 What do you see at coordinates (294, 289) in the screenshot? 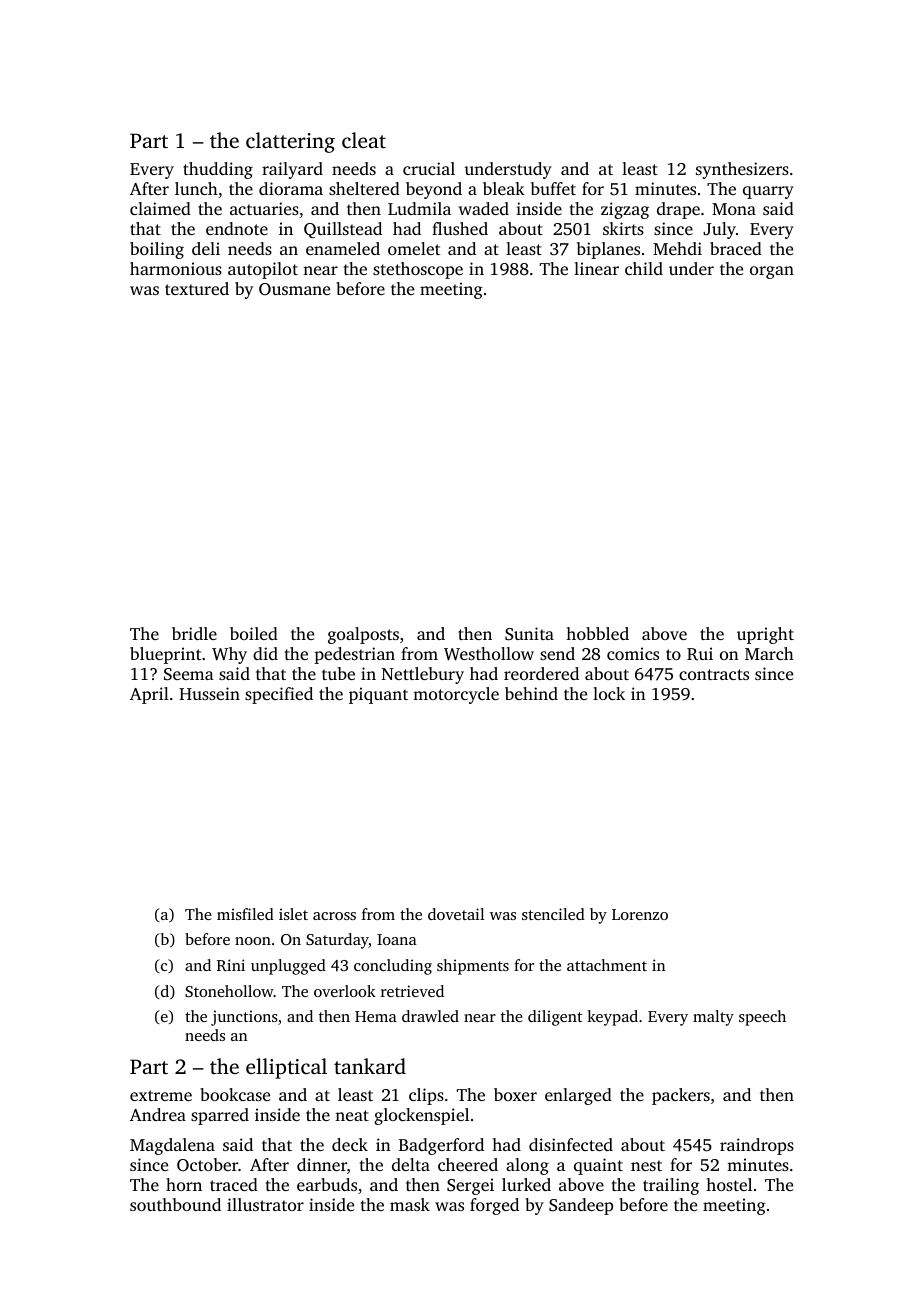
I see `Ousmane` at bounding box center [294, 289].
